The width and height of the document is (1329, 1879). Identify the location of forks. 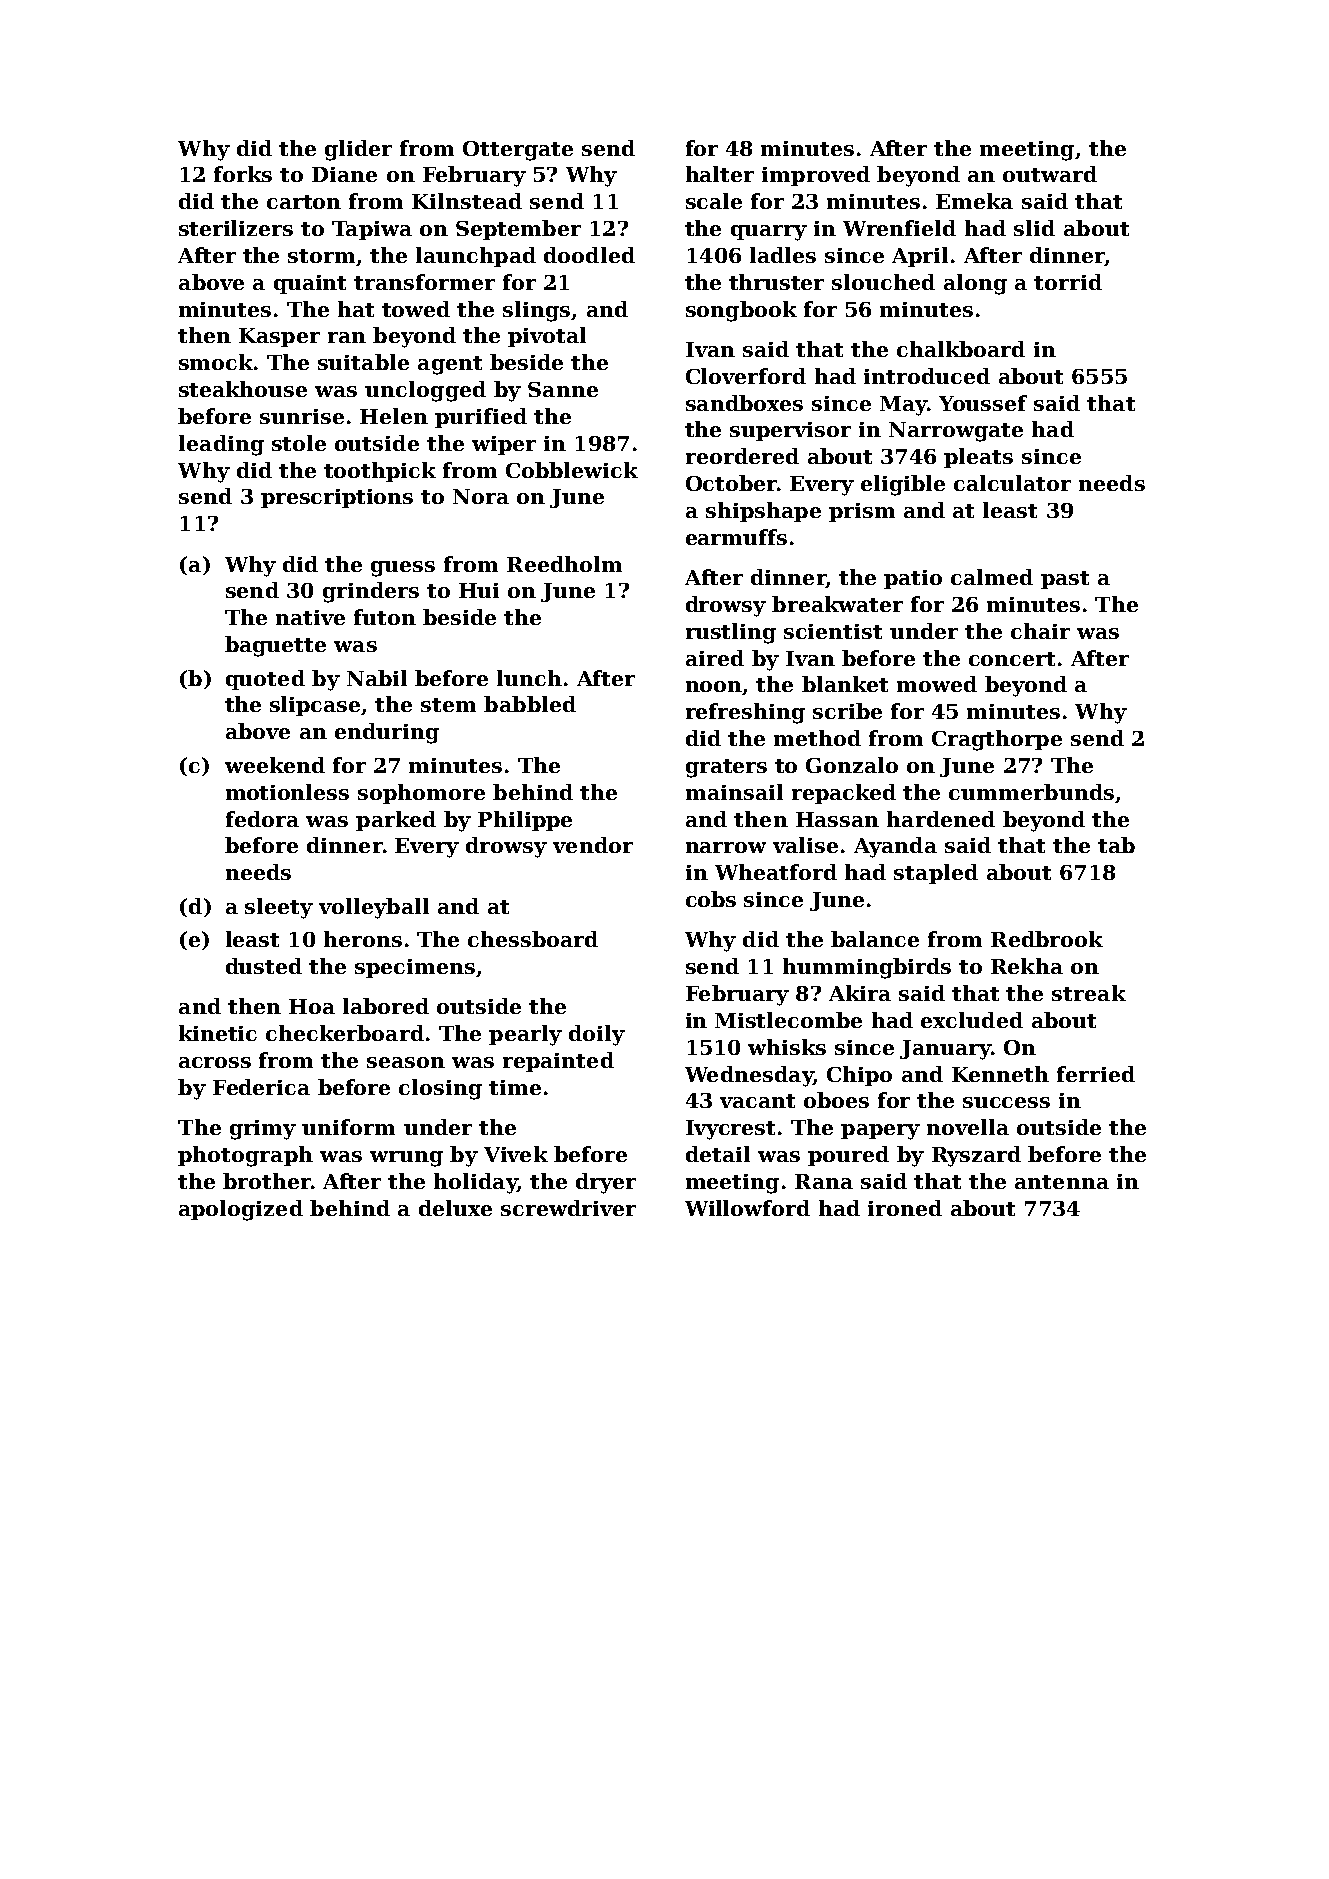
(243, 174).
